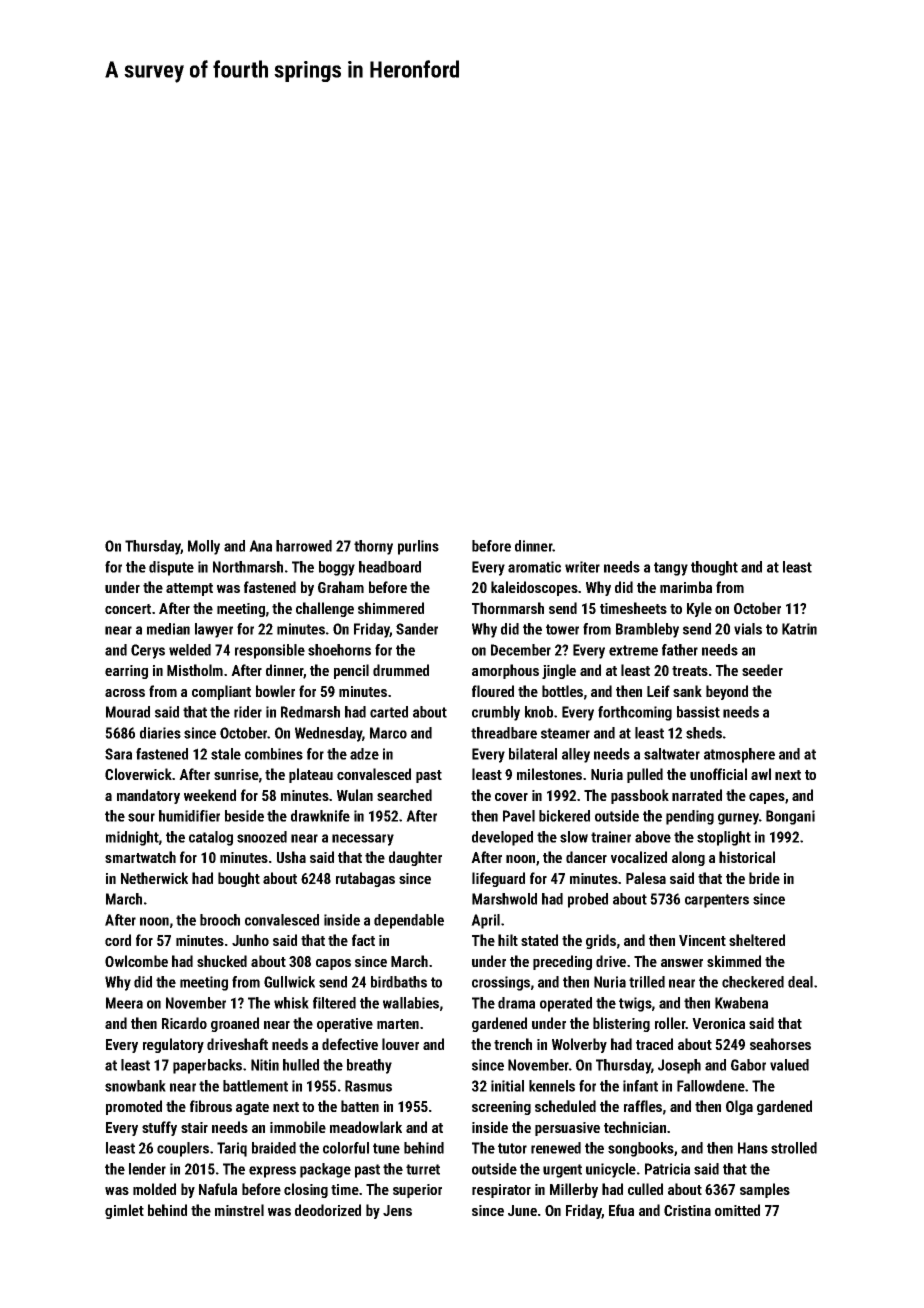 Image resolution: width=924 pixels, height=1308 pixels. What do you see at coordinates (679, 1066) in the screenshot?
I see `Joseph` at bounding box center [679, 1066].
